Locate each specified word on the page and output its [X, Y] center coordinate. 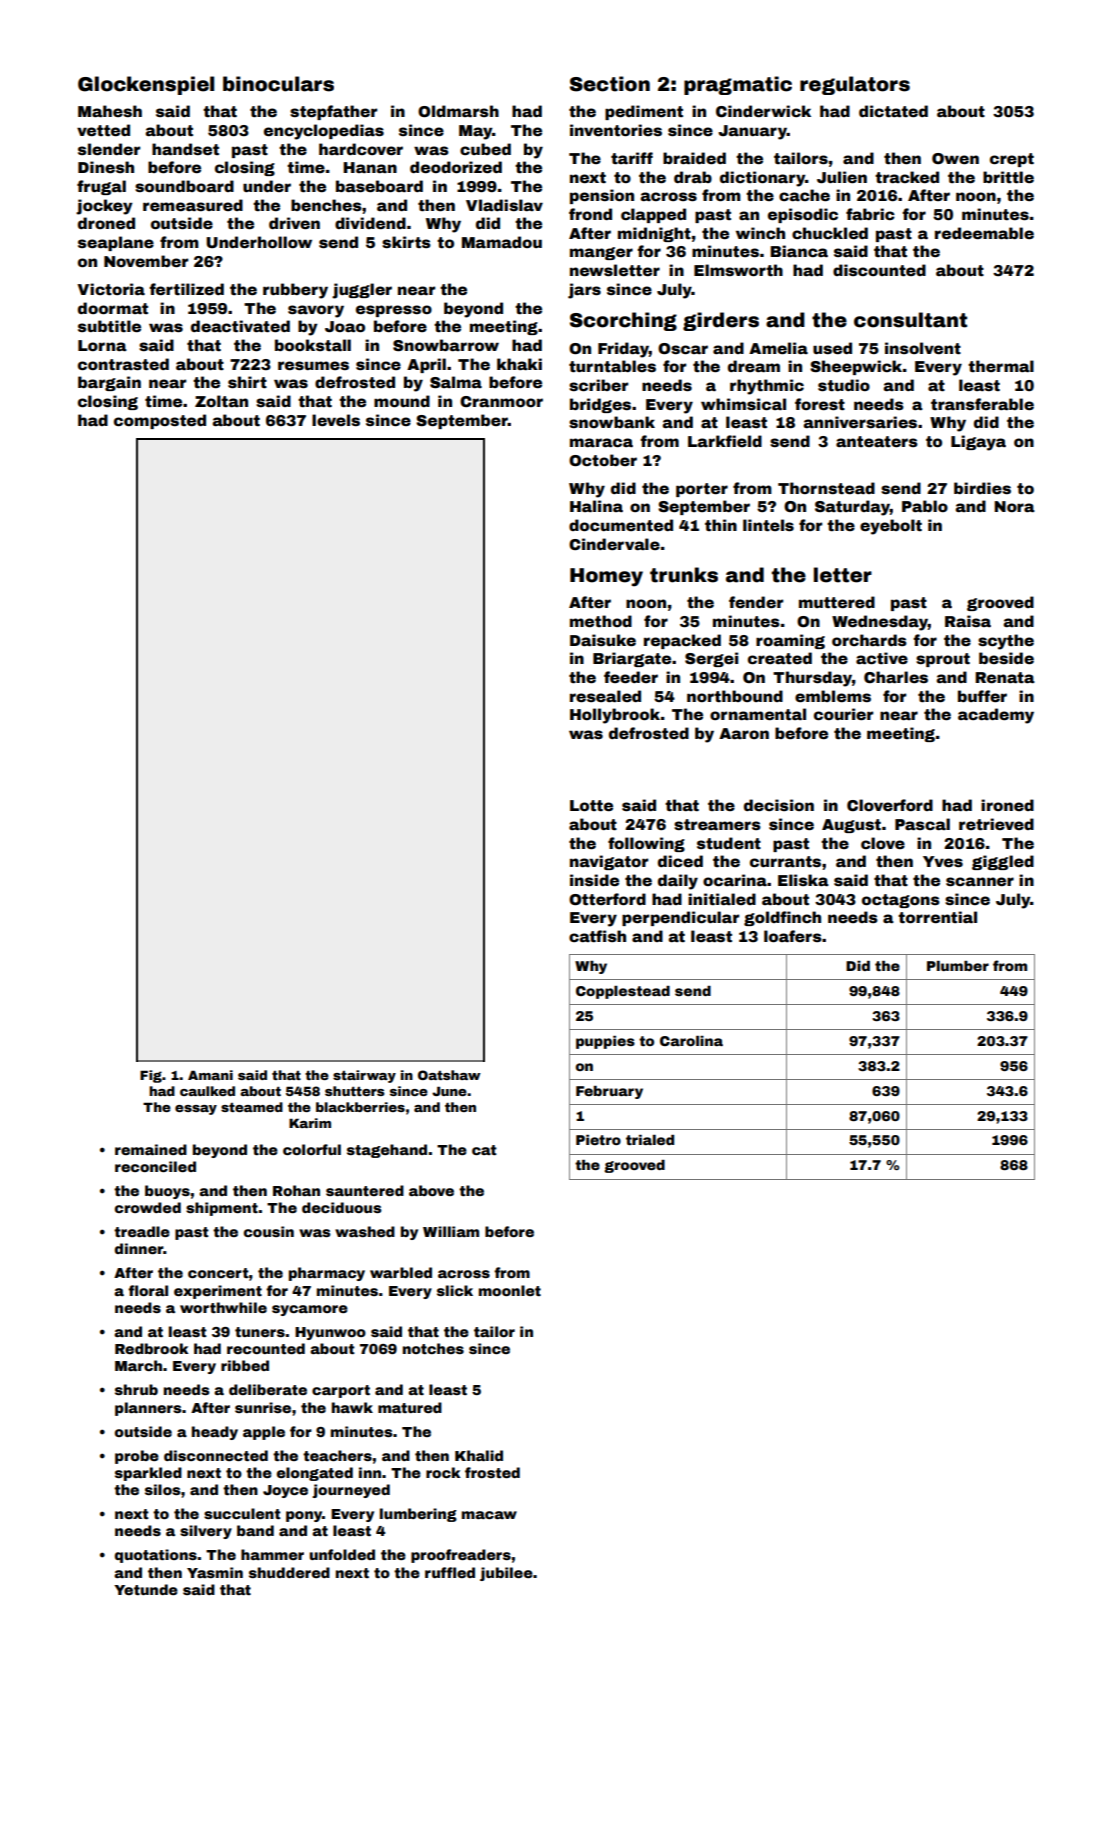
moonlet [510, 1290]
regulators [855, 85]
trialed [650, 1140]
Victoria [111, 289]
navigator [609, 862]
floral [148, 1290]
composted [160, 421]
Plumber [958, 966]
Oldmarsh [458, 111]
